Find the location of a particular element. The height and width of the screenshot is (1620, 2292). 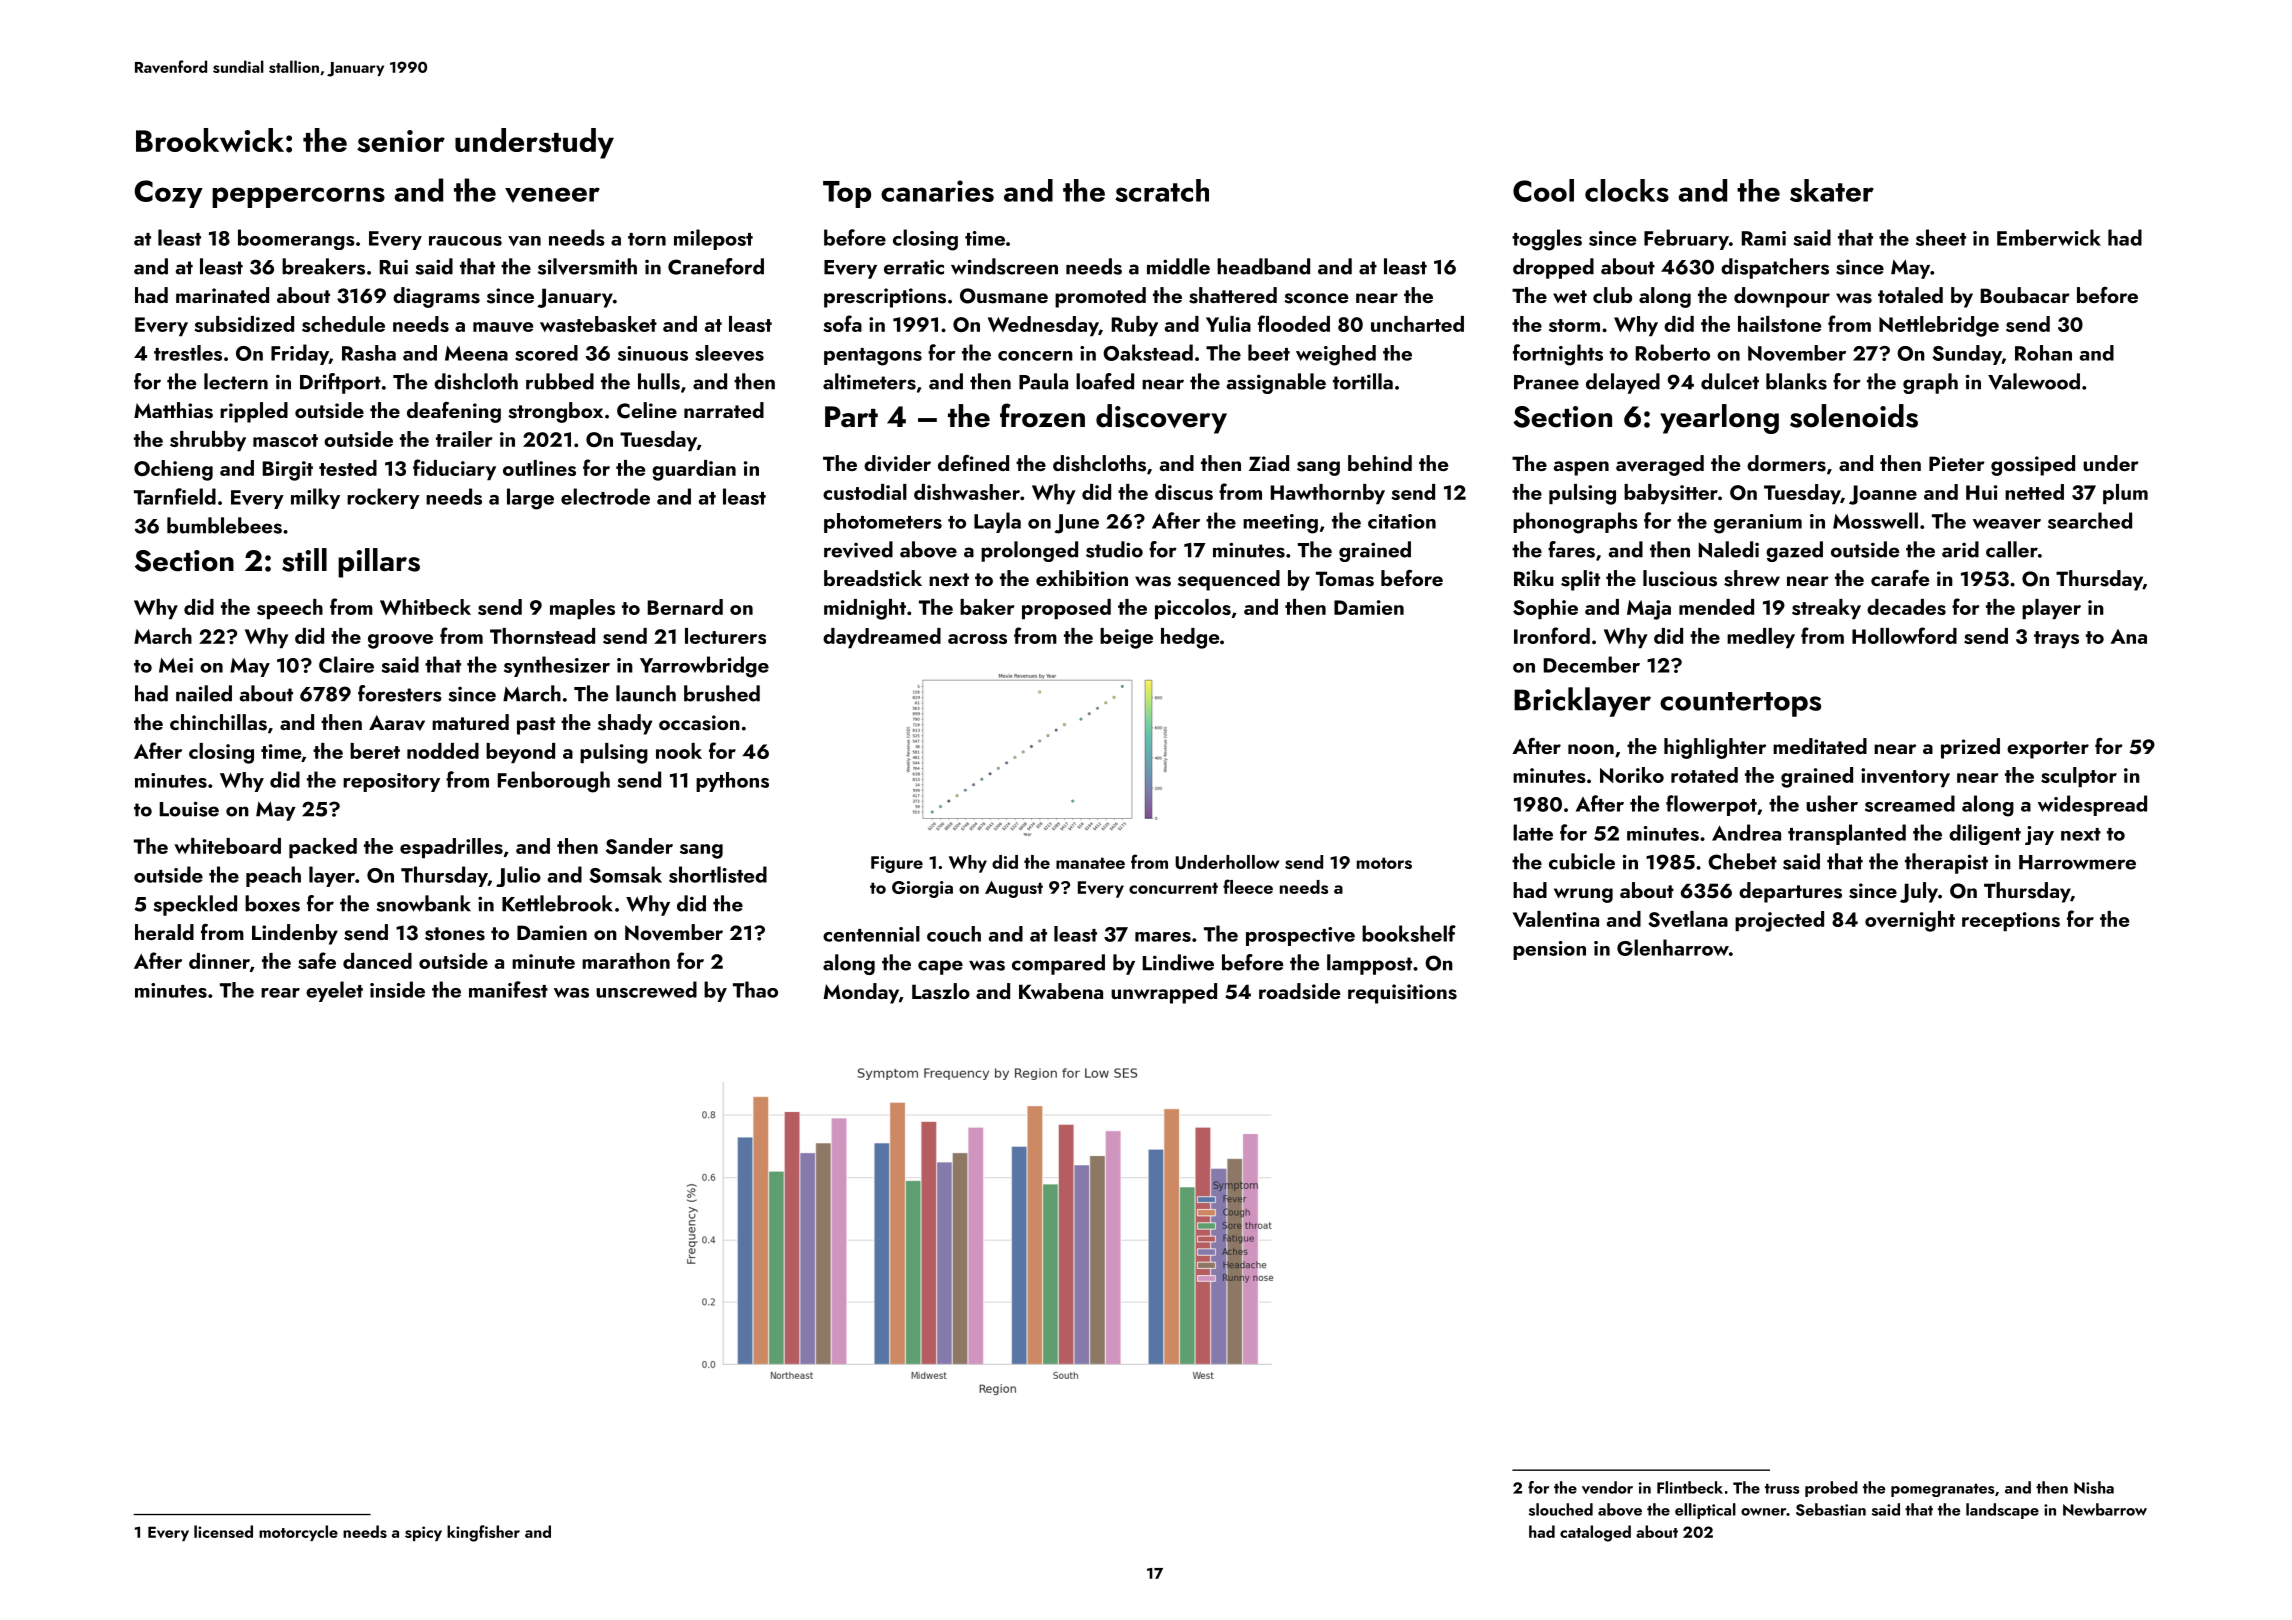

Pieter is located at coordinates (1957, 463).
